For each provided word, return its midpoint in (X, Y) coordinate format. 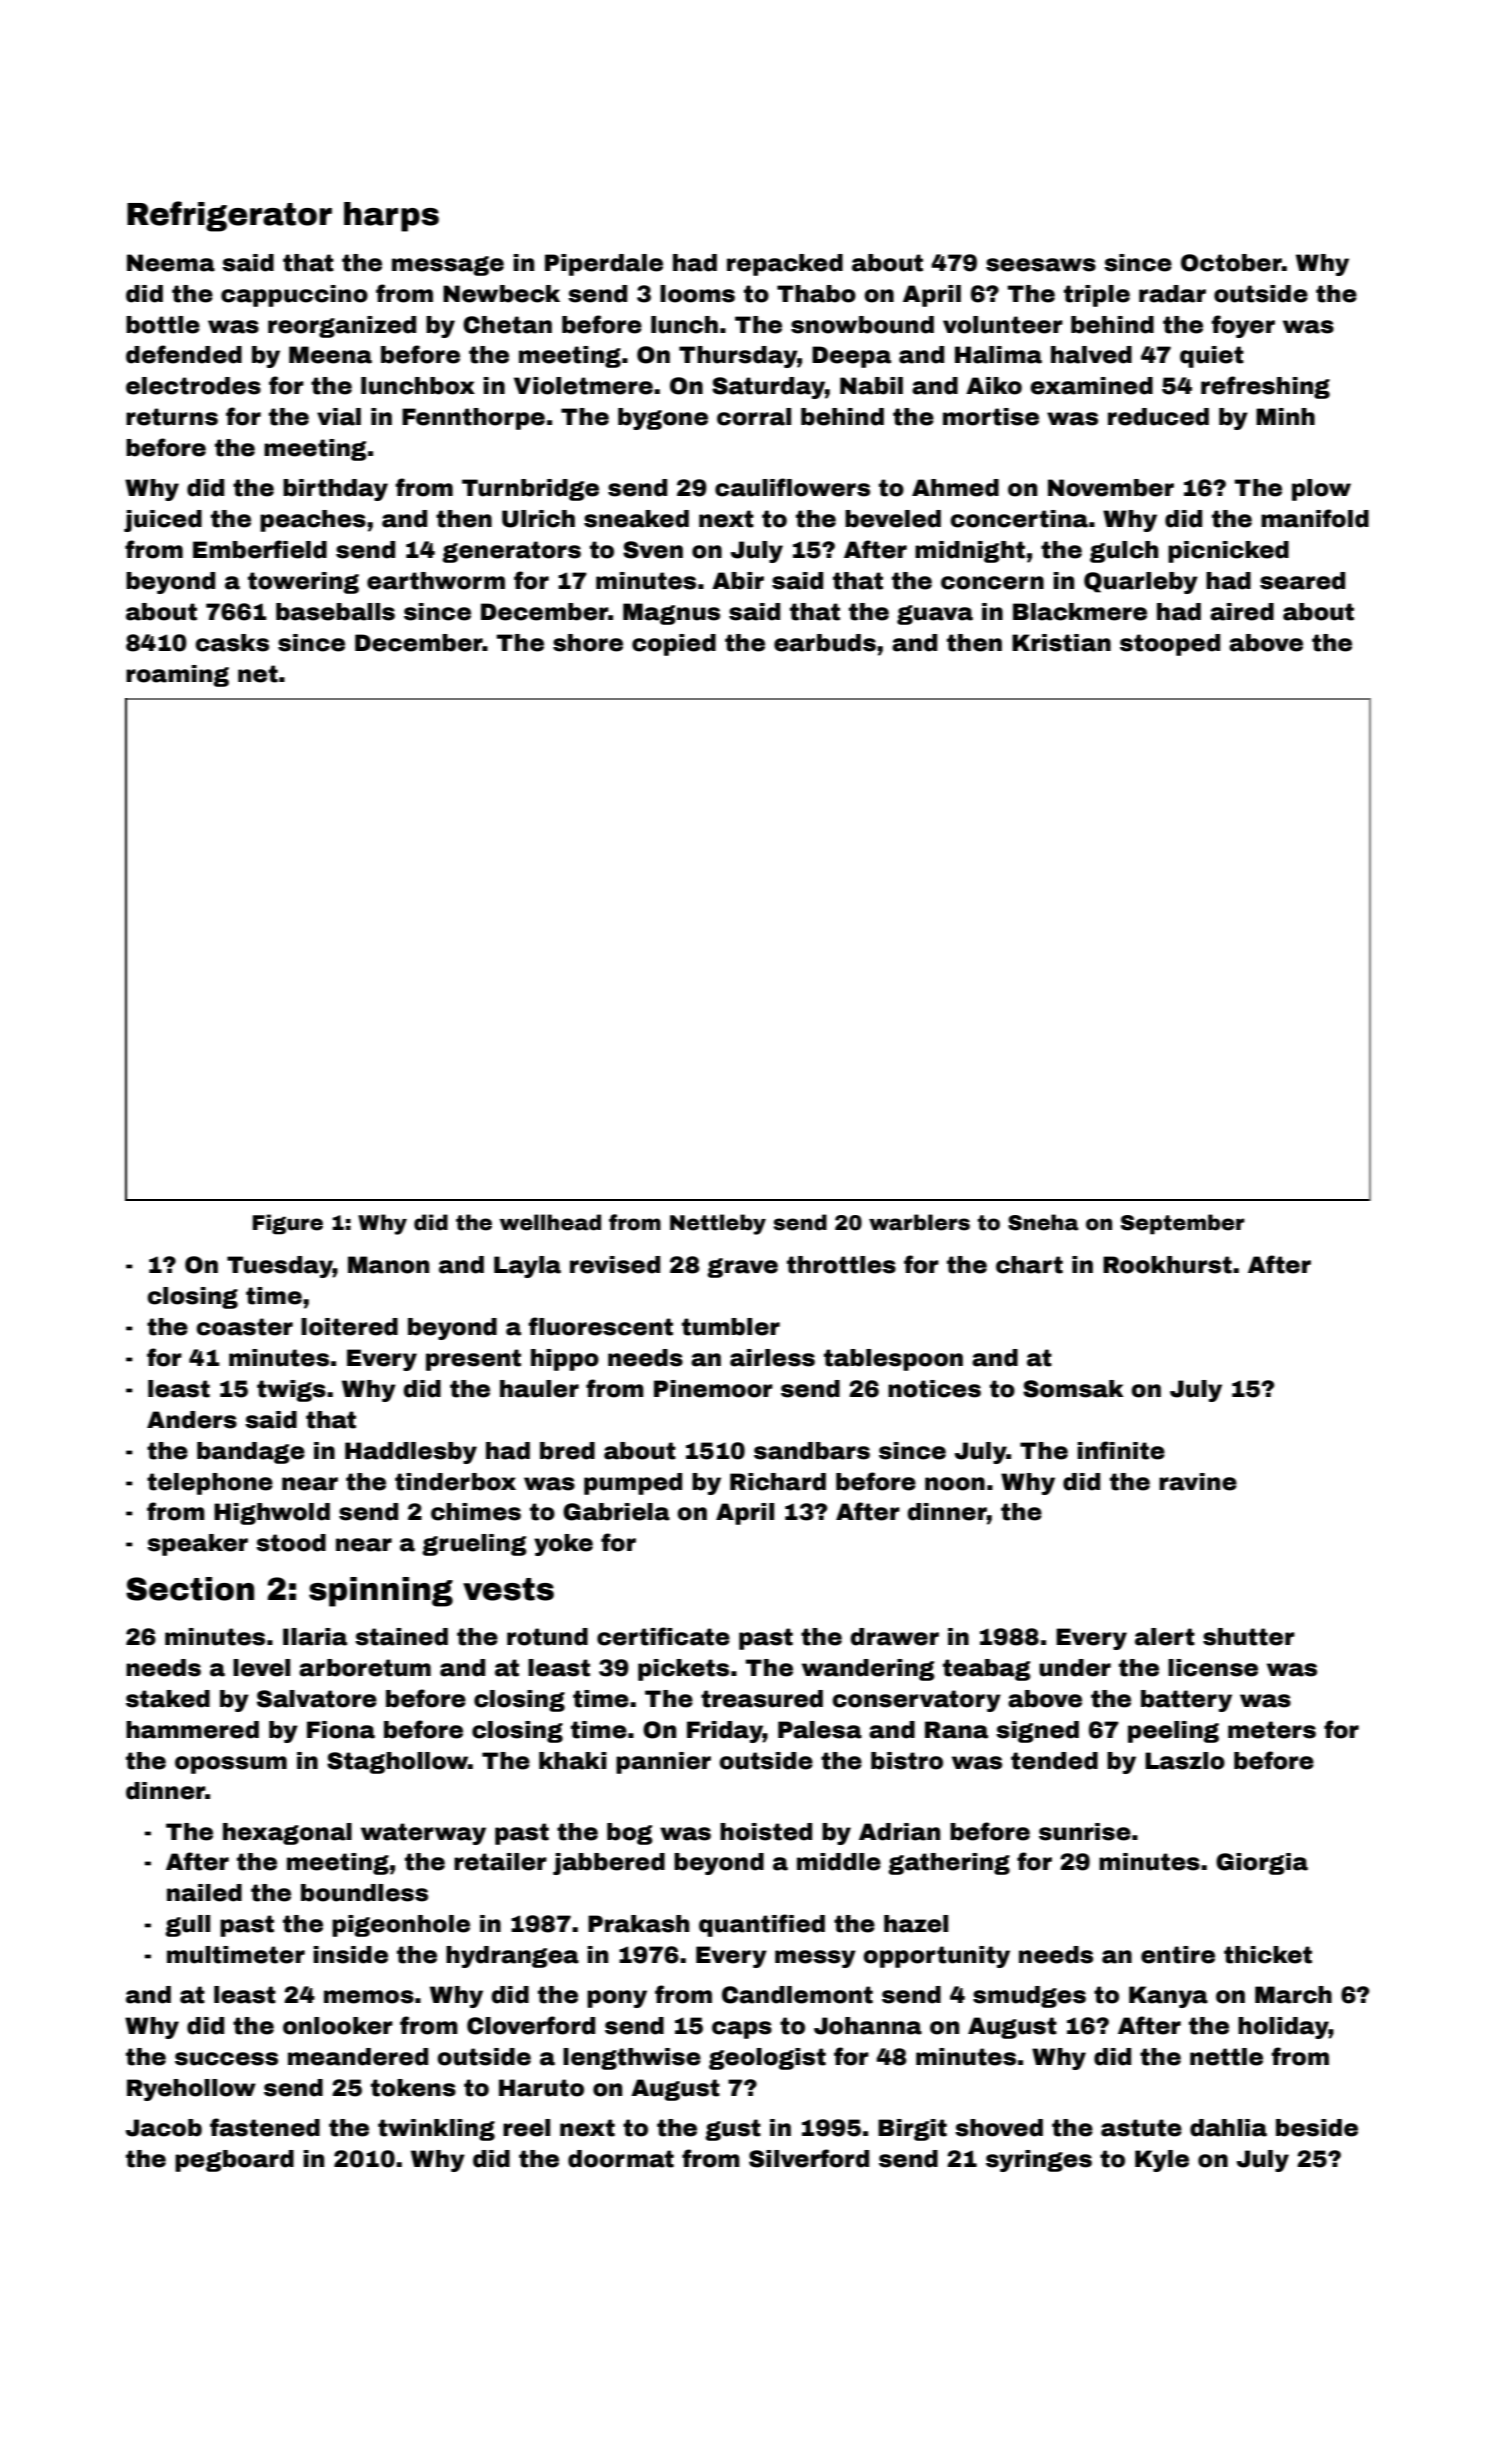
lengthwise (632, 2059)
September (1183, 1224)
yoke (563, 1545)
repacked (785, 265)
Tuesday (280, 1267)
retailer (500, 1862)
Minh (1285, 416)
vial (339, 417)
